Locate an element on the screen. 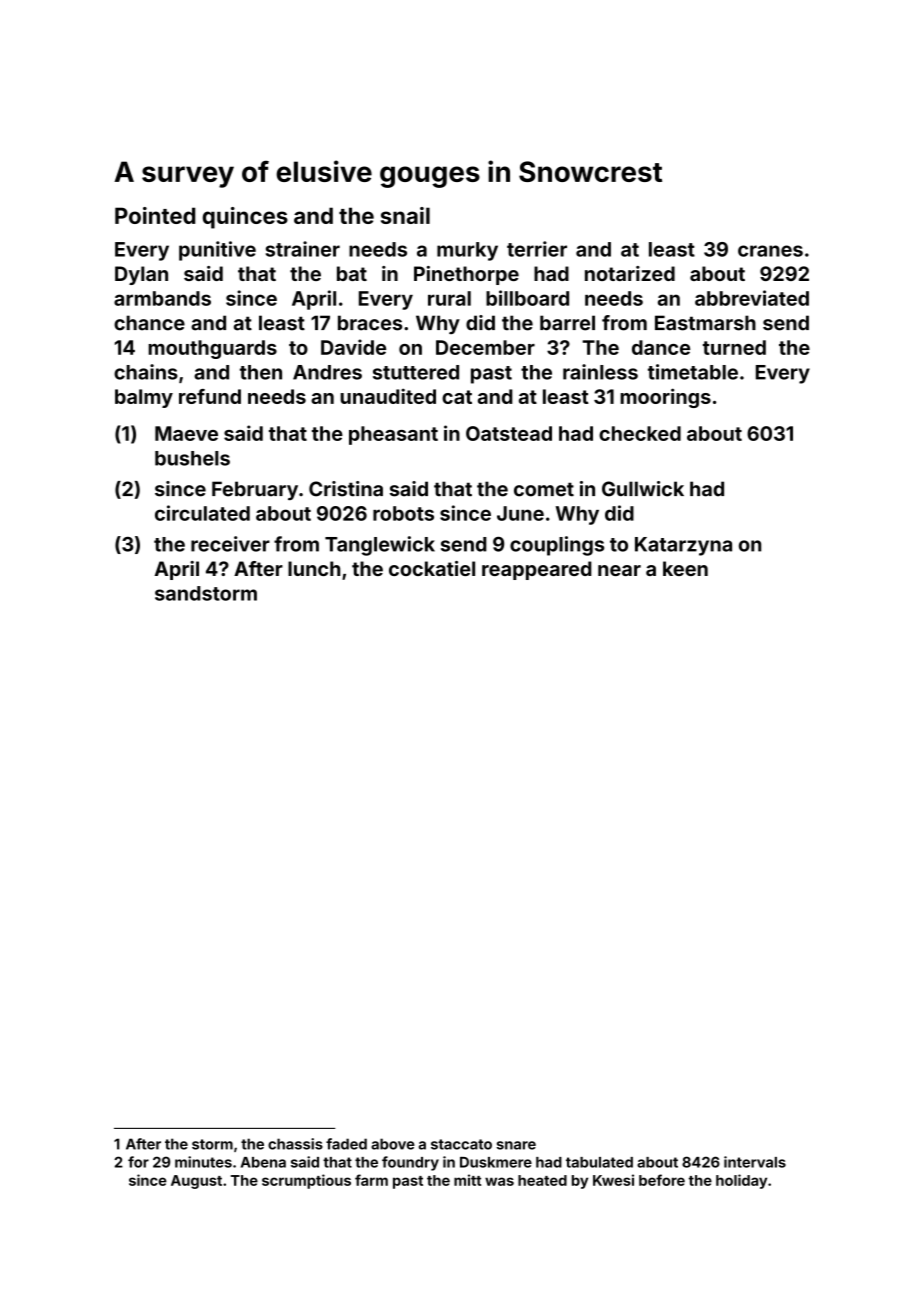 This screenshot has width=924, height=1311. staccato is located at coordinates (461, 1144).
